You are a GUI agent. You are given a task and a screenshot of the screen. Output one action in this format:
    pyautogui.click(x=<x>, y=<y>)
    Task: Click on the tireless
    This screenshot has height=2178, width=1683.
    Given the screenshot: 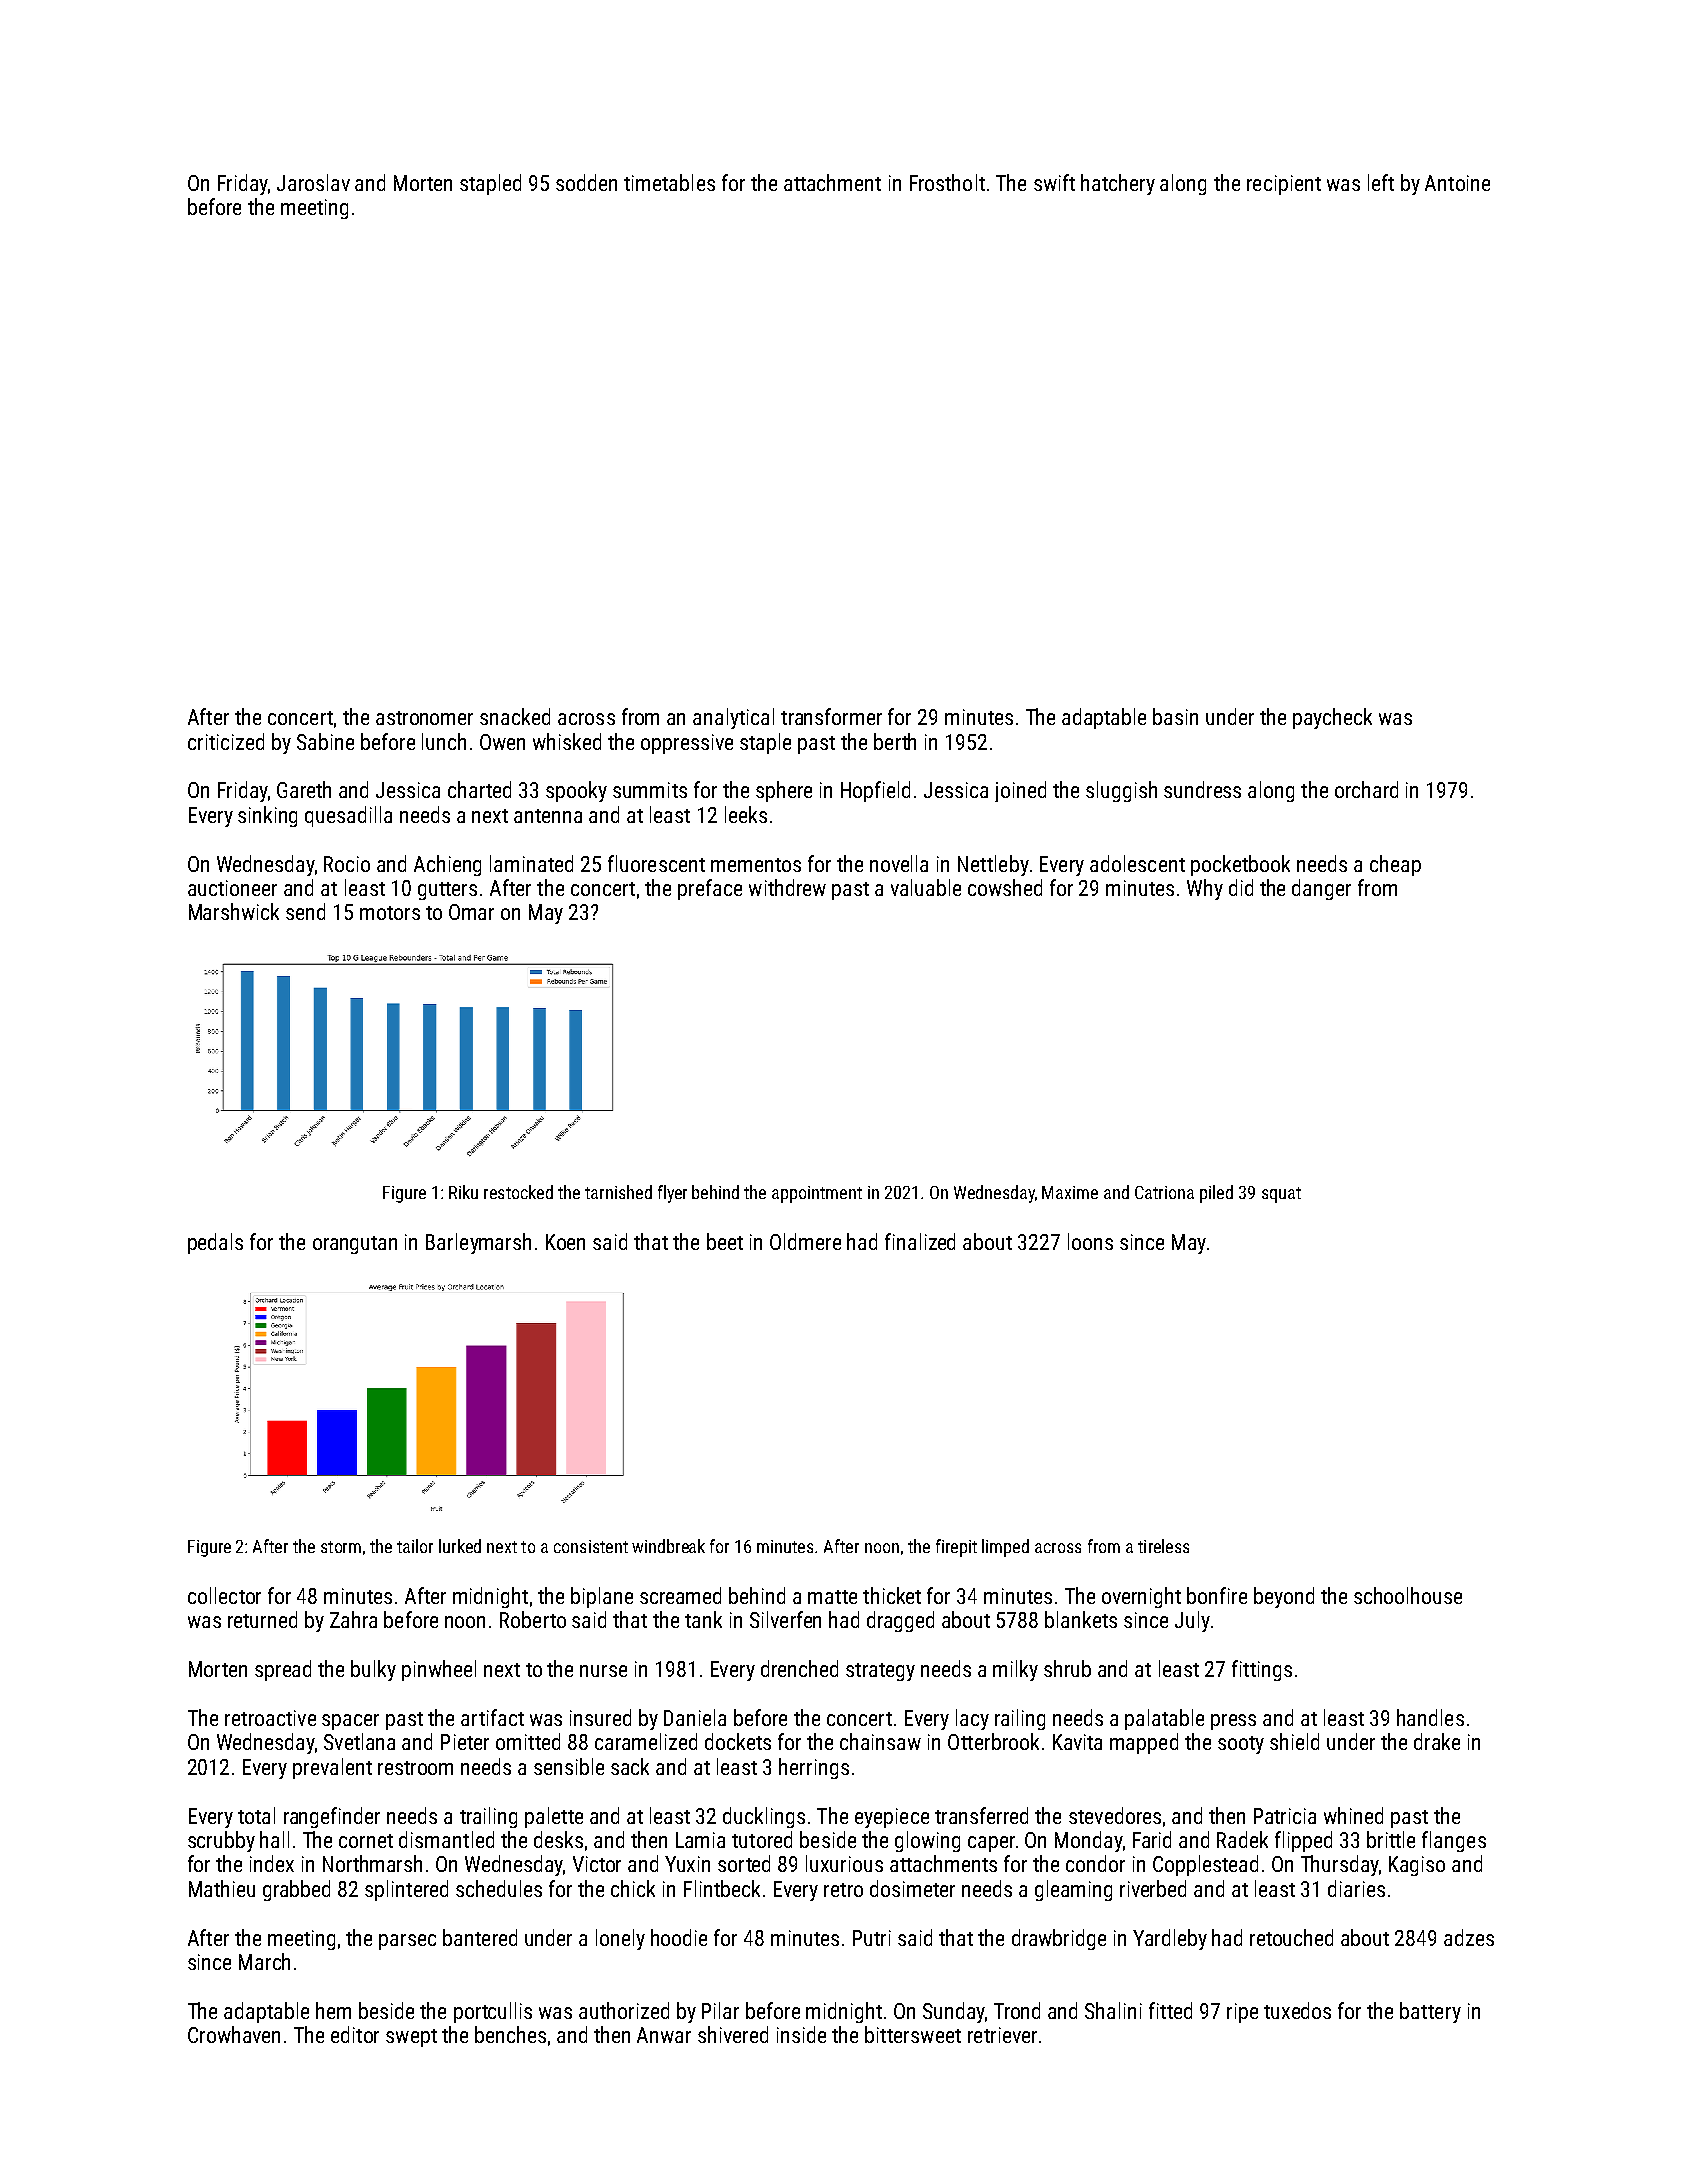 What is the action you would take?
    pyautogui.click(x=1163, y=1546)
